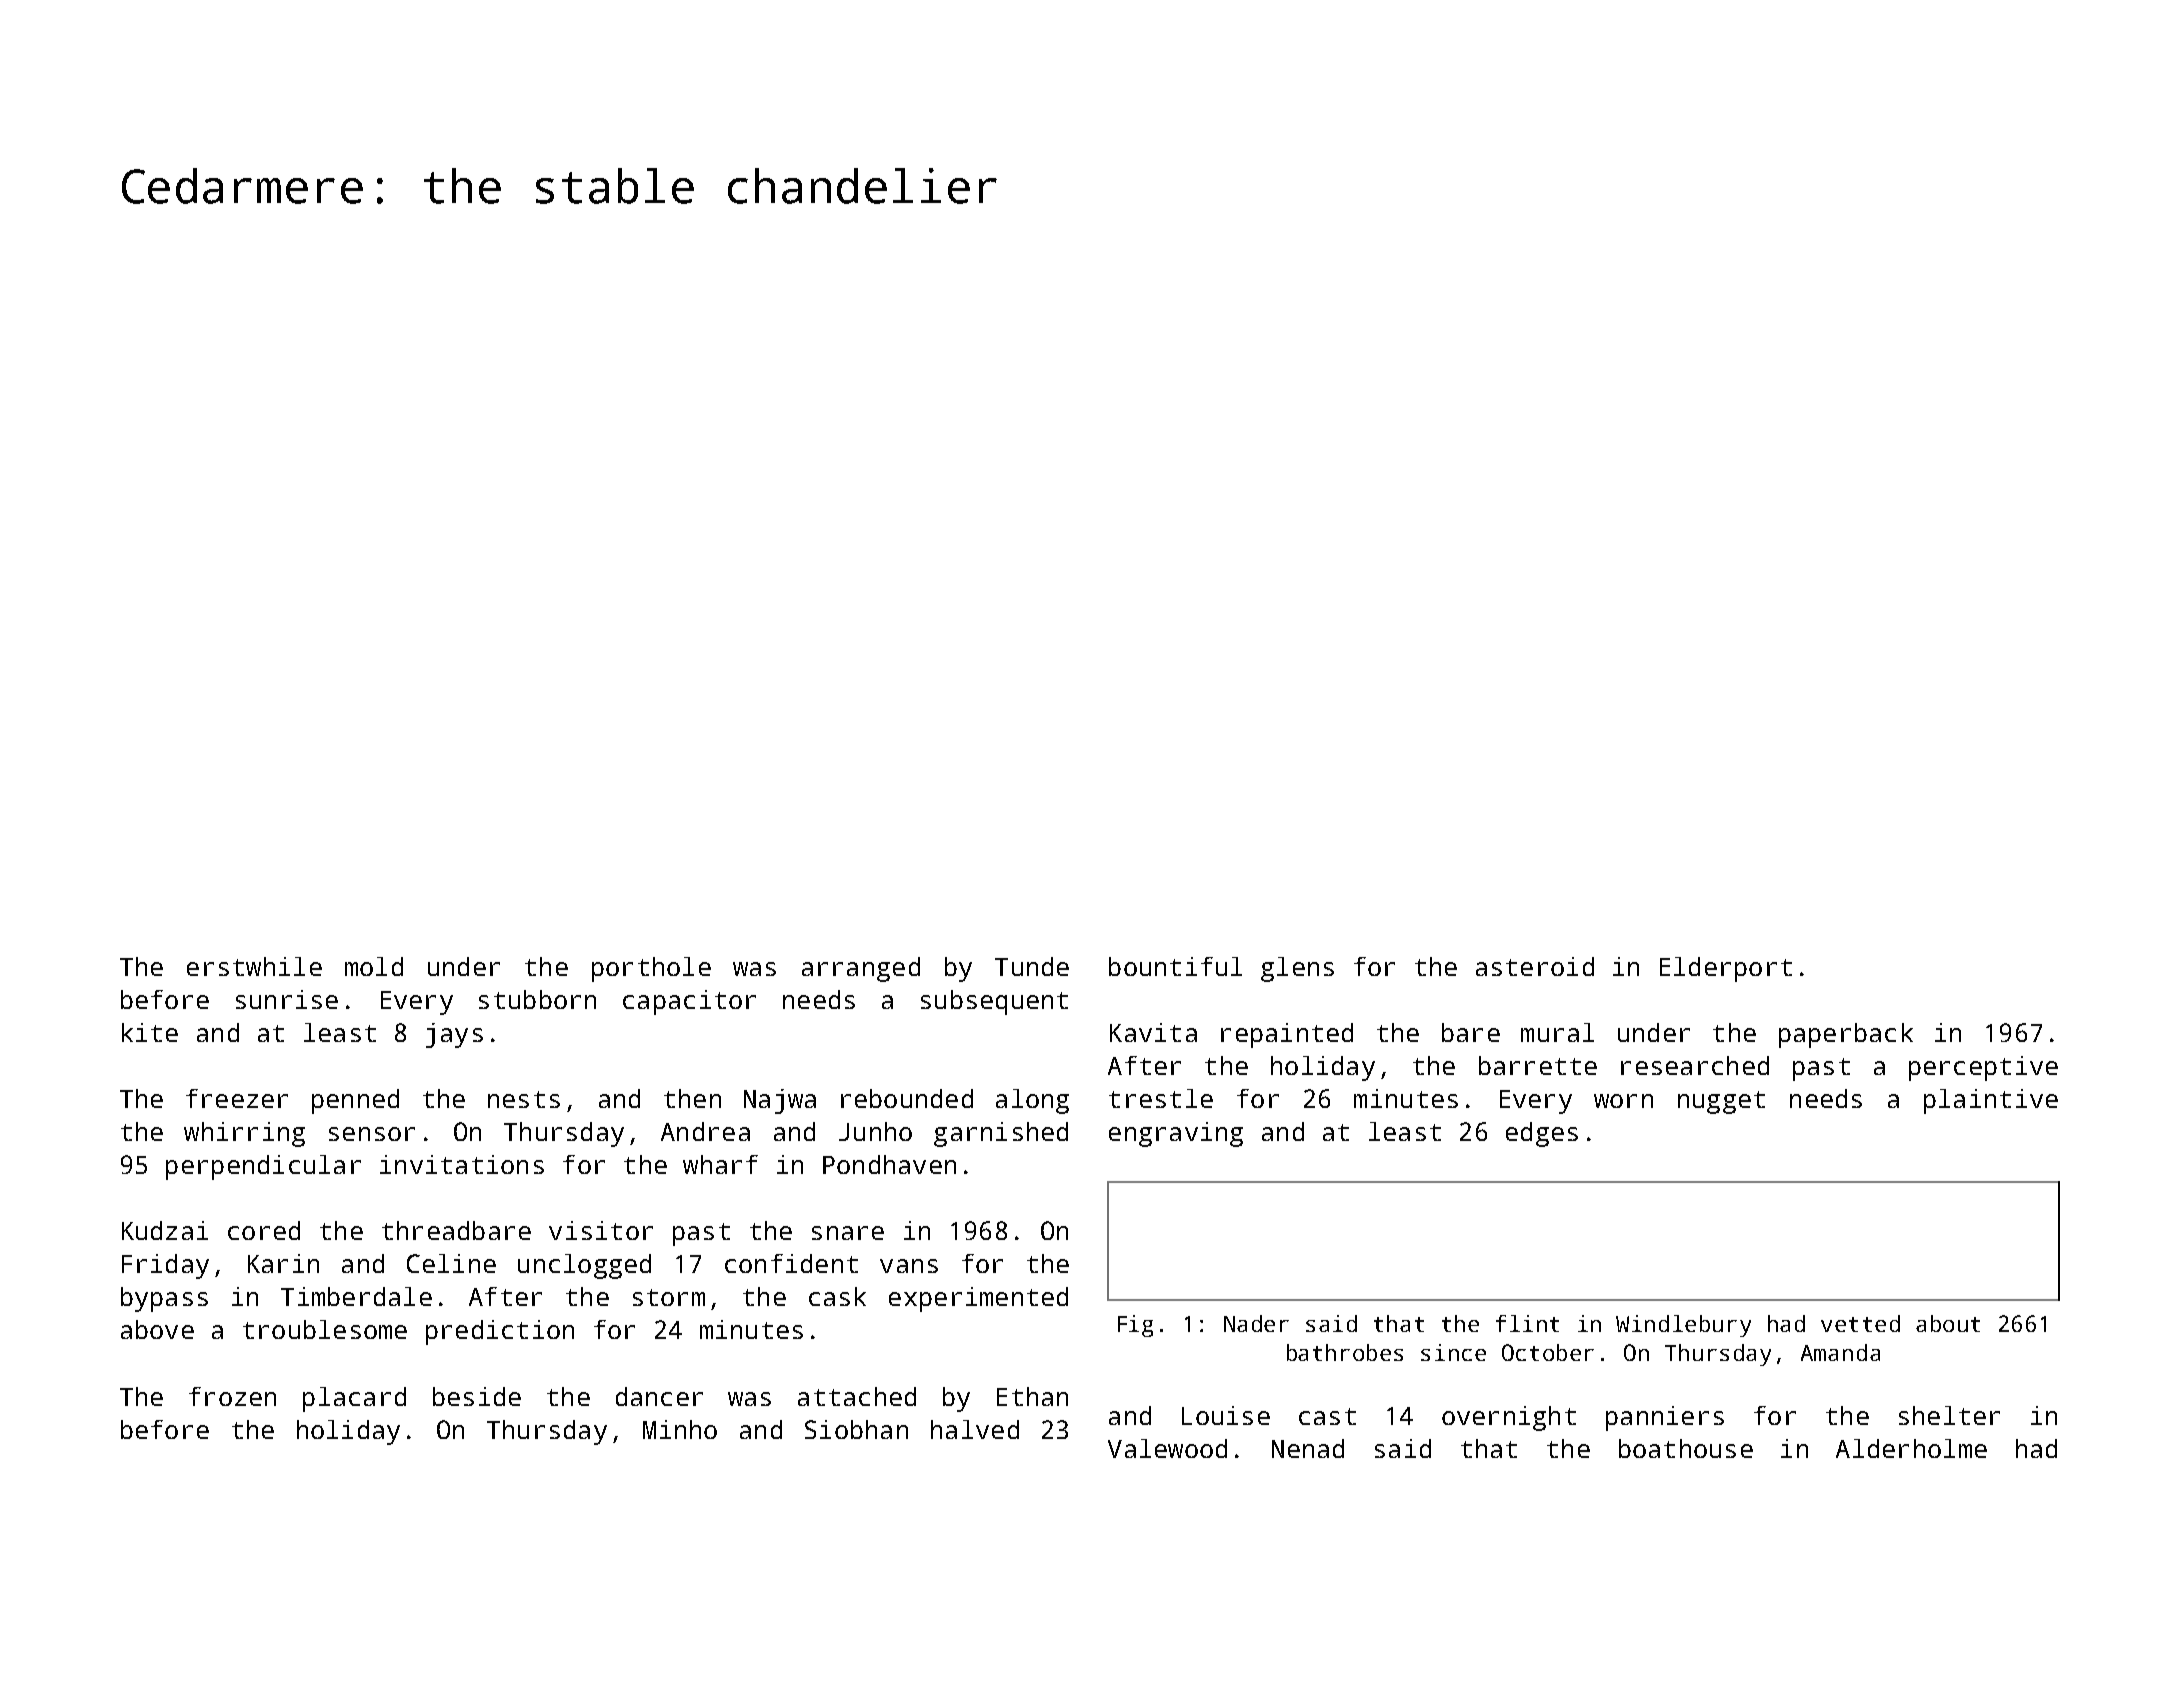  What do you see at coordinates (454, 1035) in the screenshot?
I see `jays` at bounding box center [454, 1035].
